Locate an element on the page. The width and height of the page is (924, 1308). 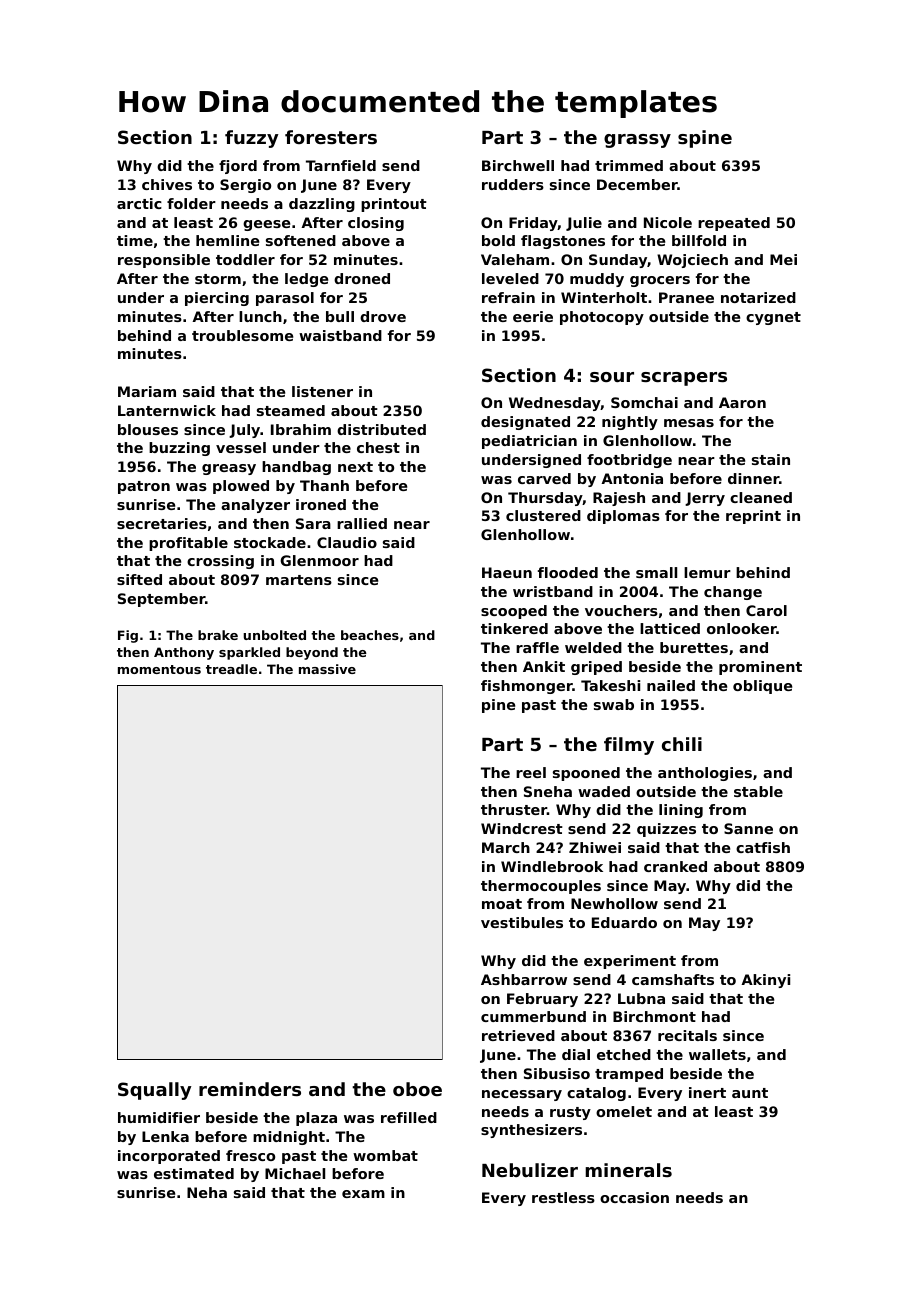
wombat is located at coordinates (385, 1155).
